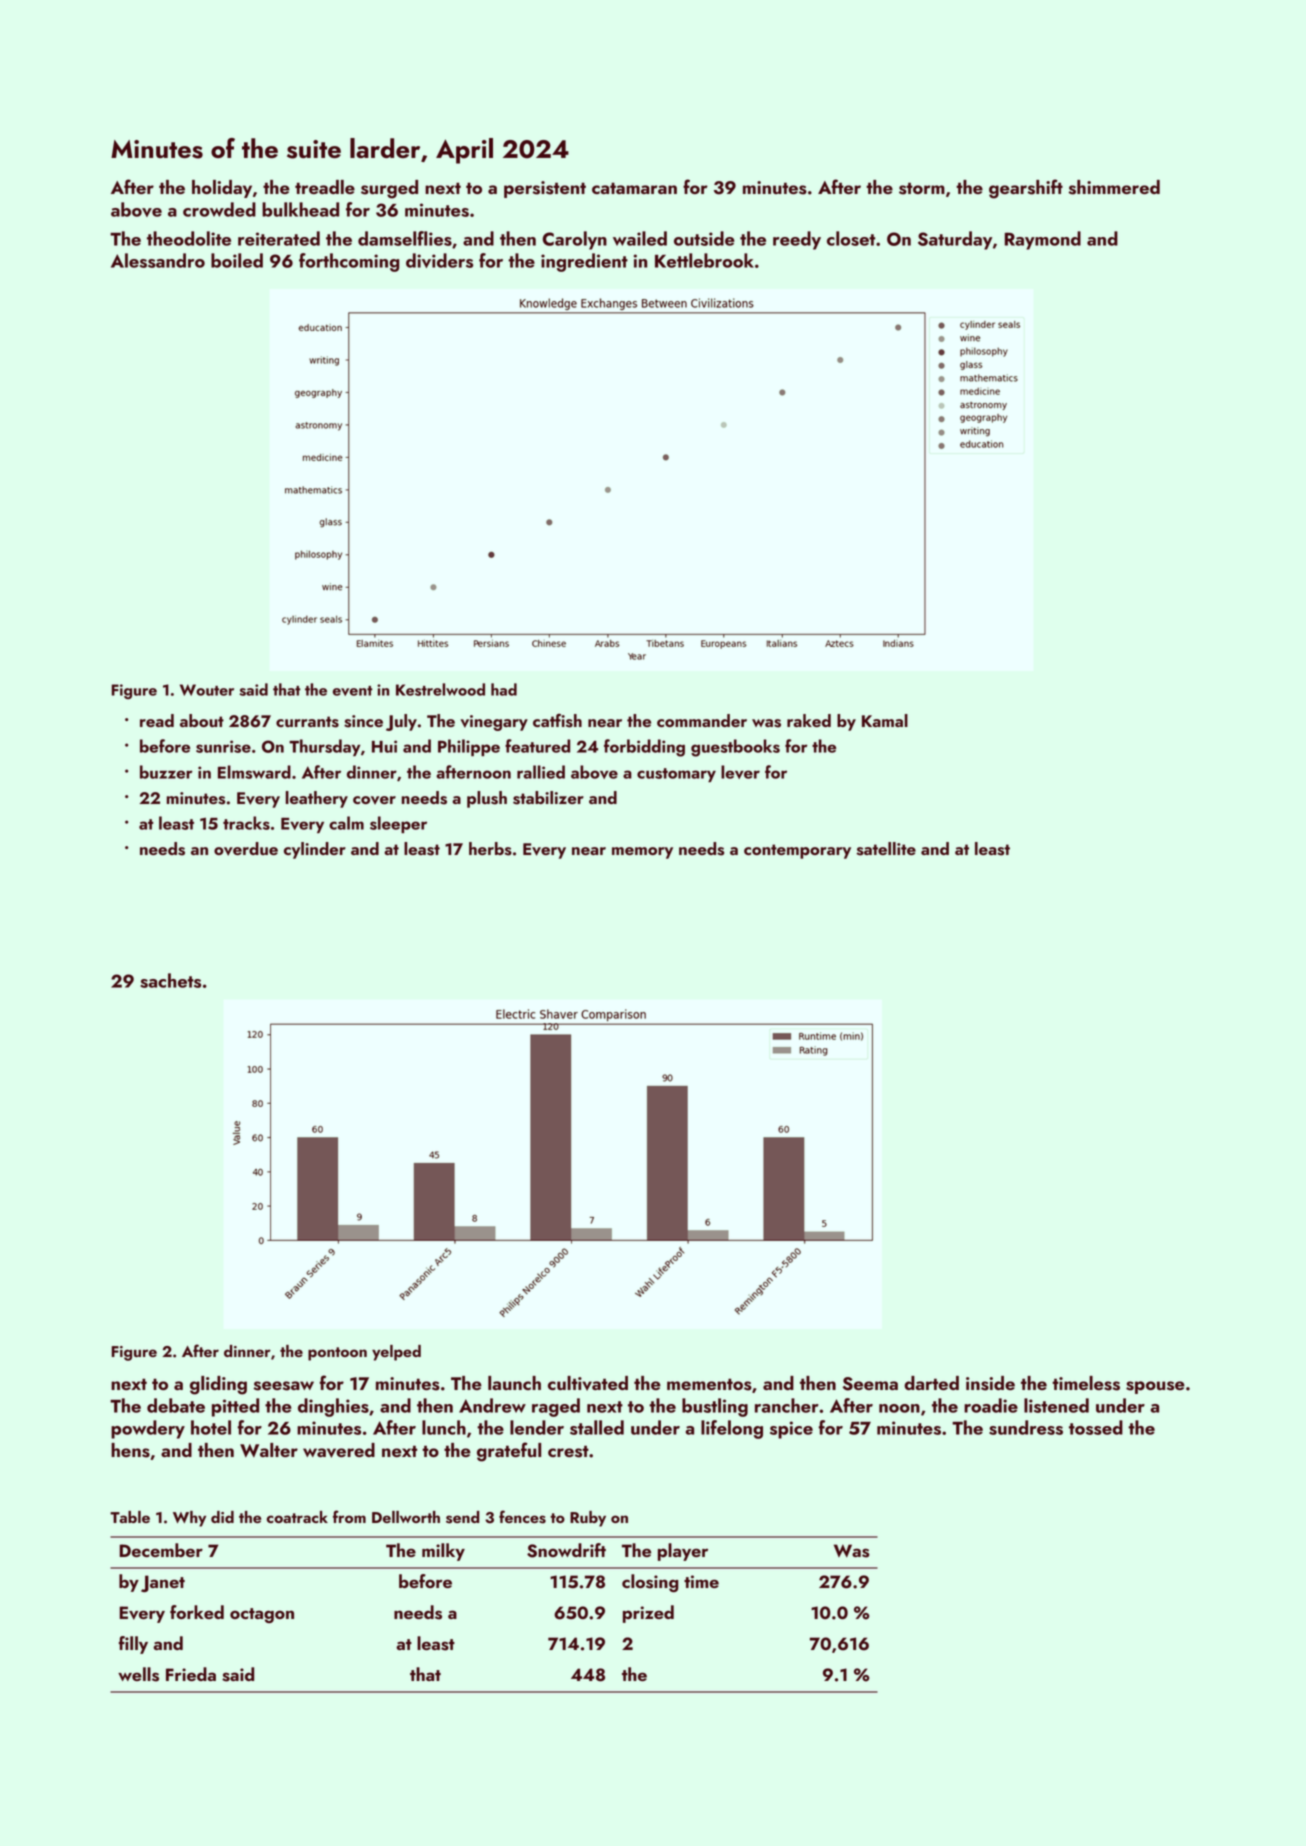 The width and height of the screenshot is (1306, 1846). What do you see at coordinates (191, 1674) in the screenshot?
I see `Frieda` at bounding box center [191, 1674].
